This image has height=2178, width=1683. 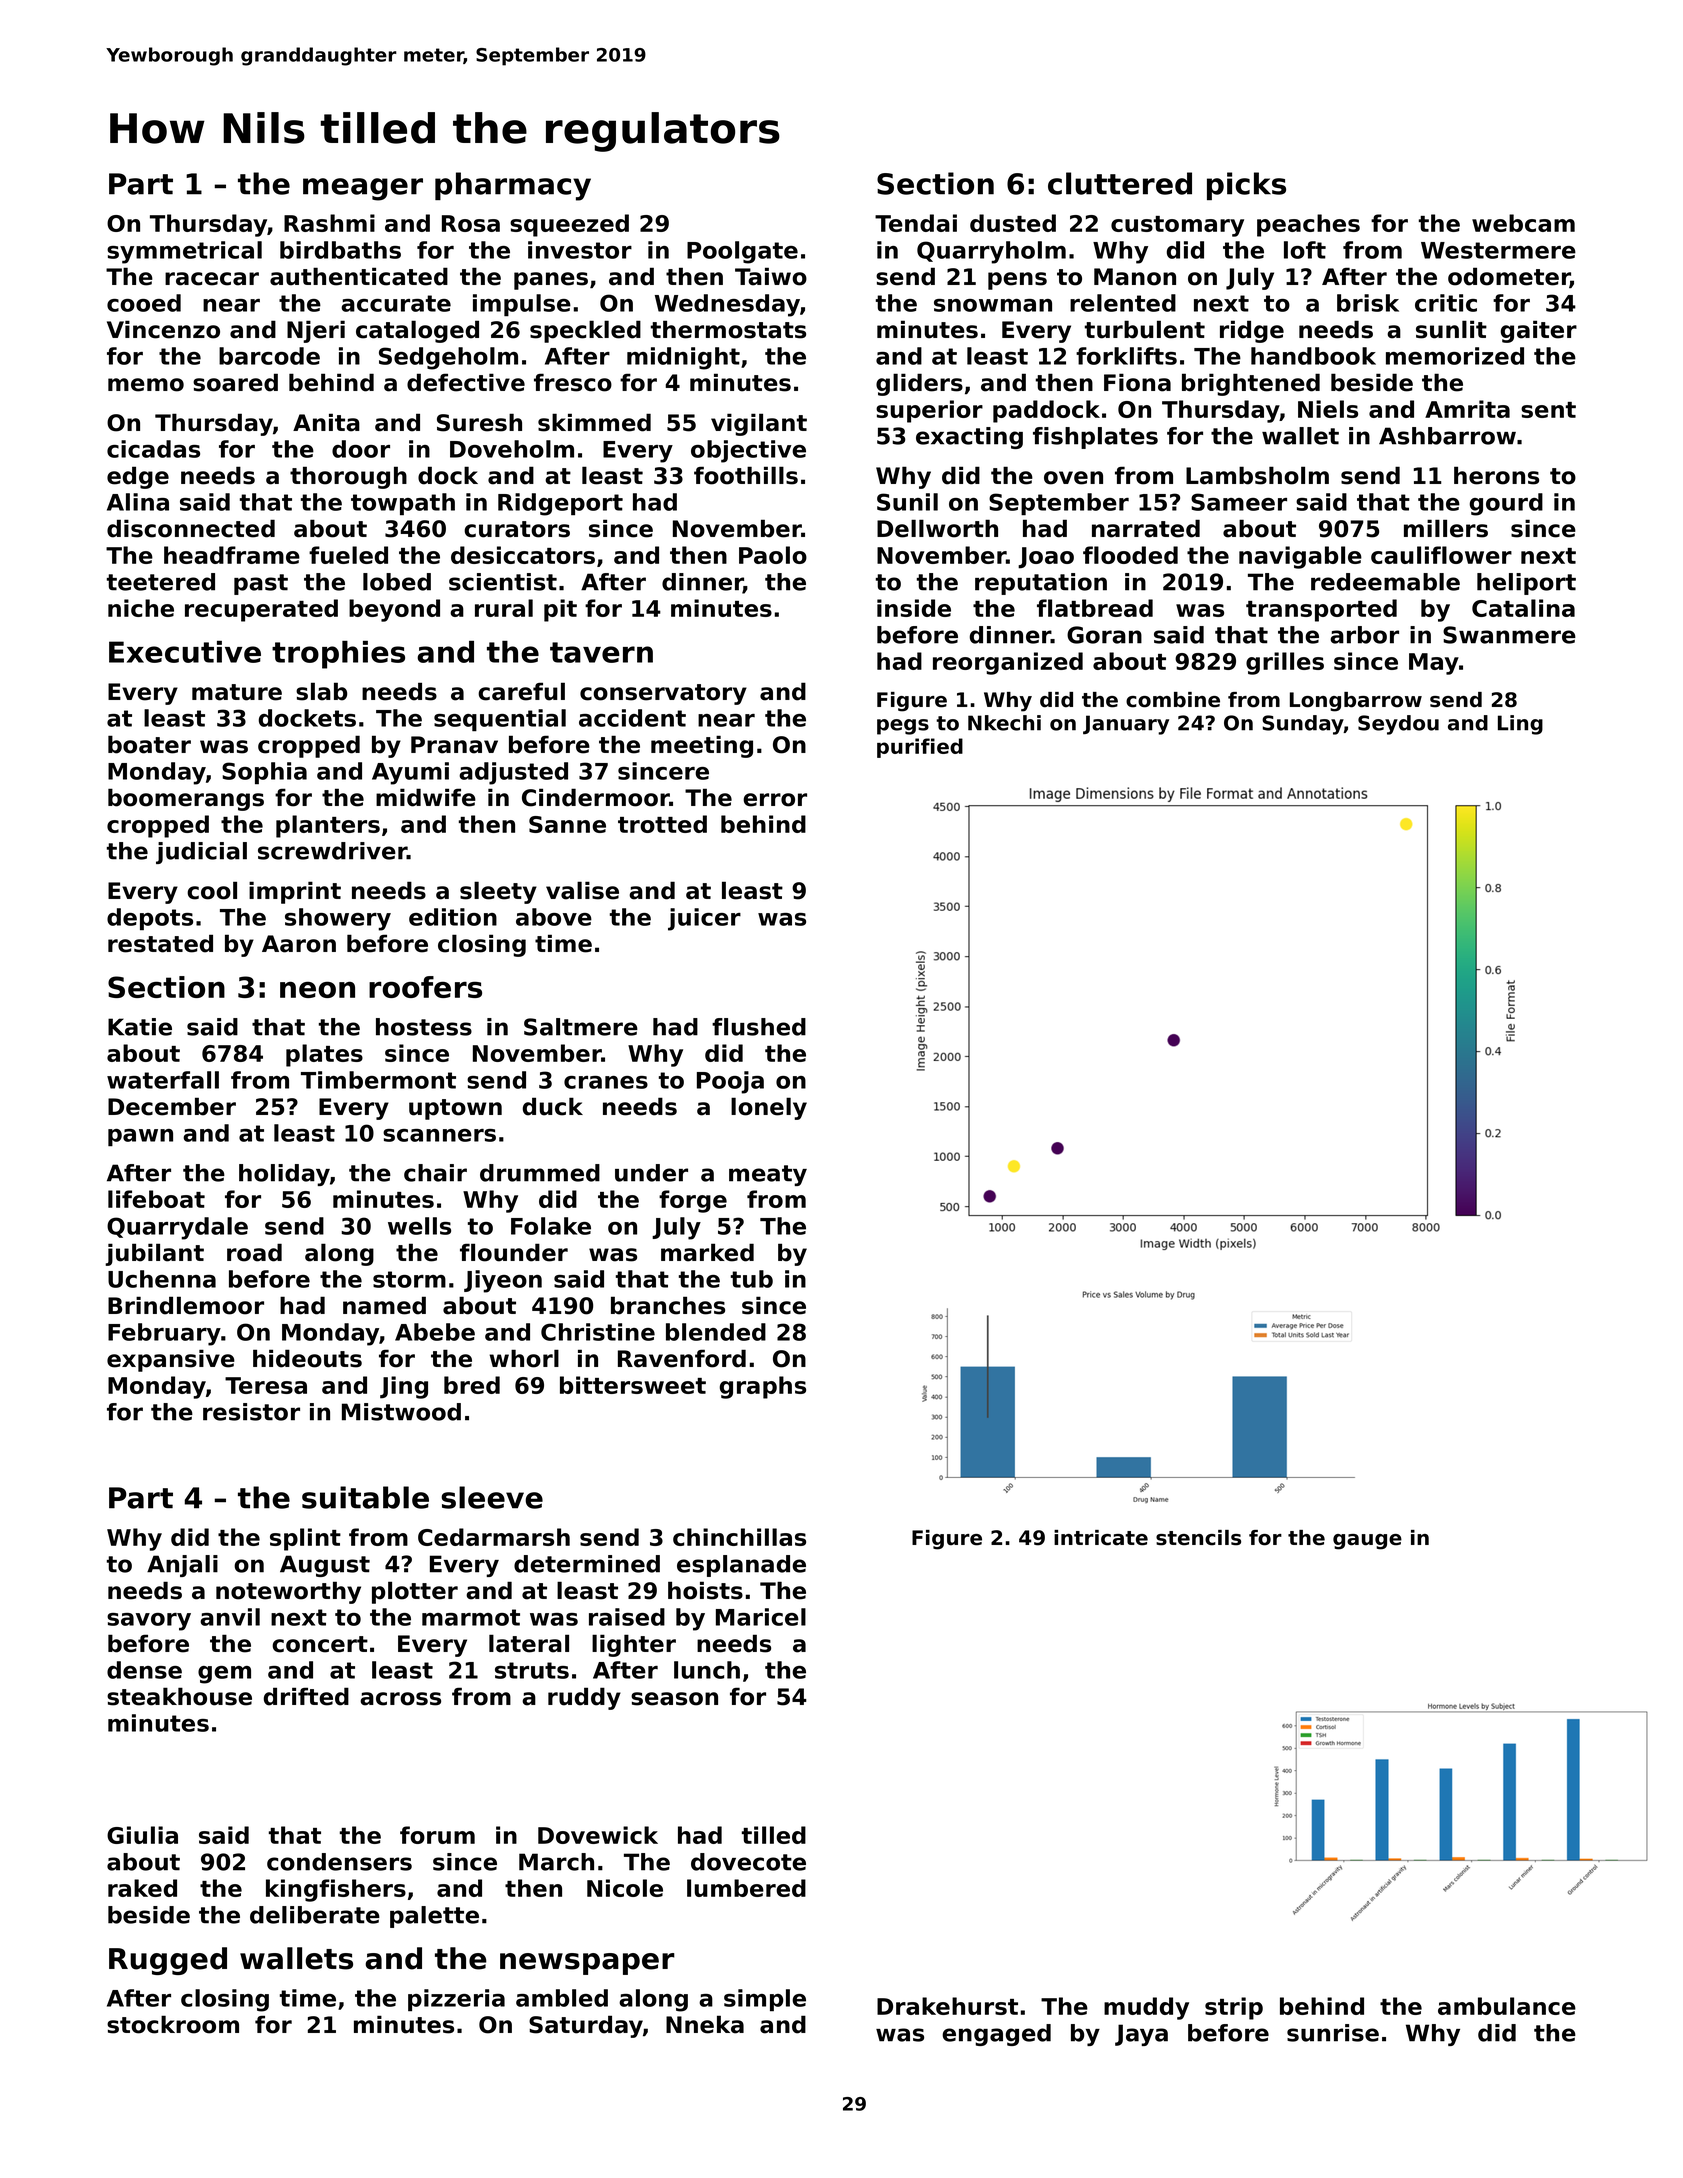 What do you see at coordinates (1146, 528) in the image?
I see `narrated` at bounding box center [1146, 528].
